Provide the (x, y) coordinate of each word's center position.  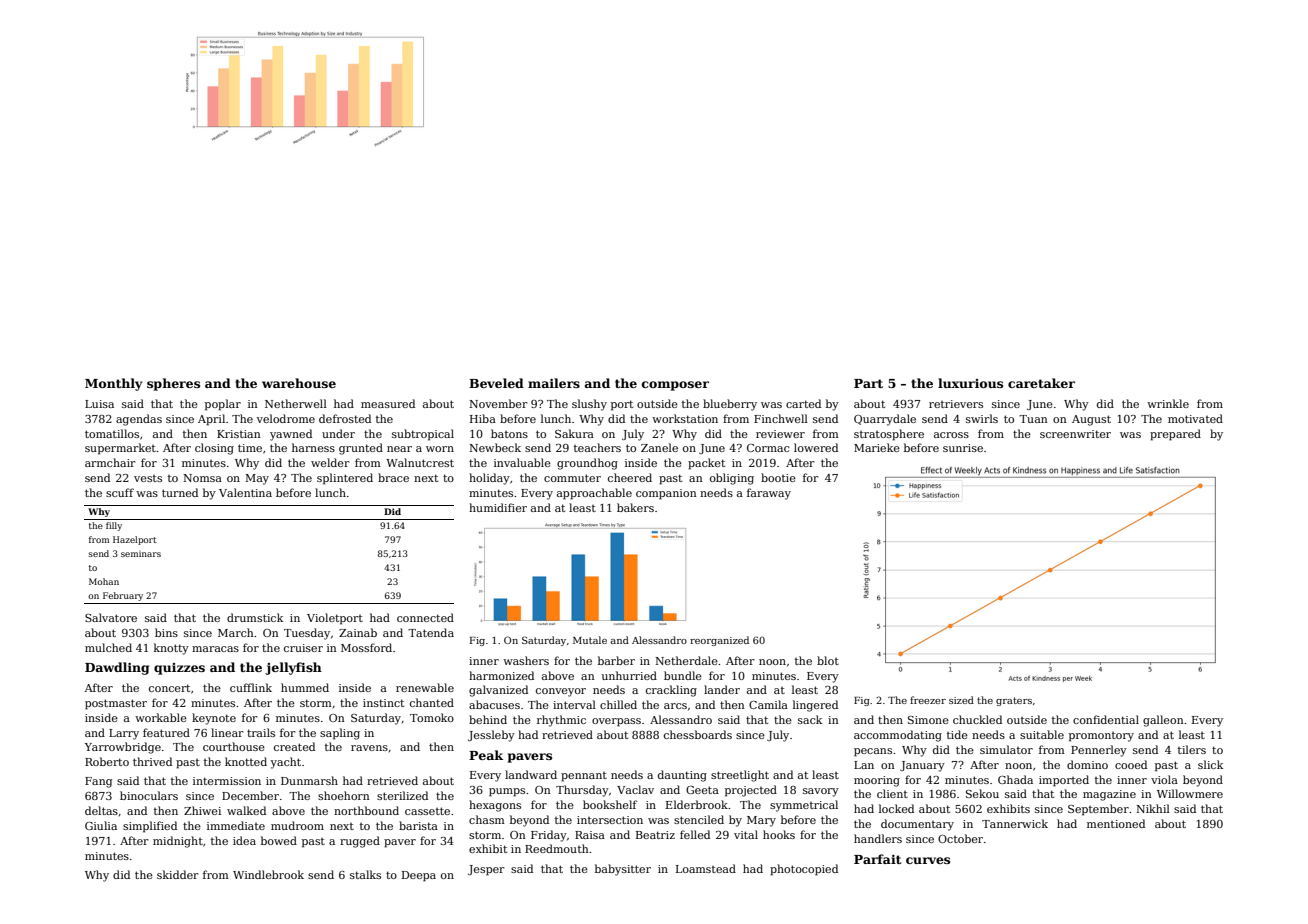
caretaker (1041, 383)
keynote (214, 719)
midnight (178, 842)
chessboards (698, 734)
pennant (584, 777)
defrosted (345, 418)
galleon (1163, 721)
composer (675, 386)
